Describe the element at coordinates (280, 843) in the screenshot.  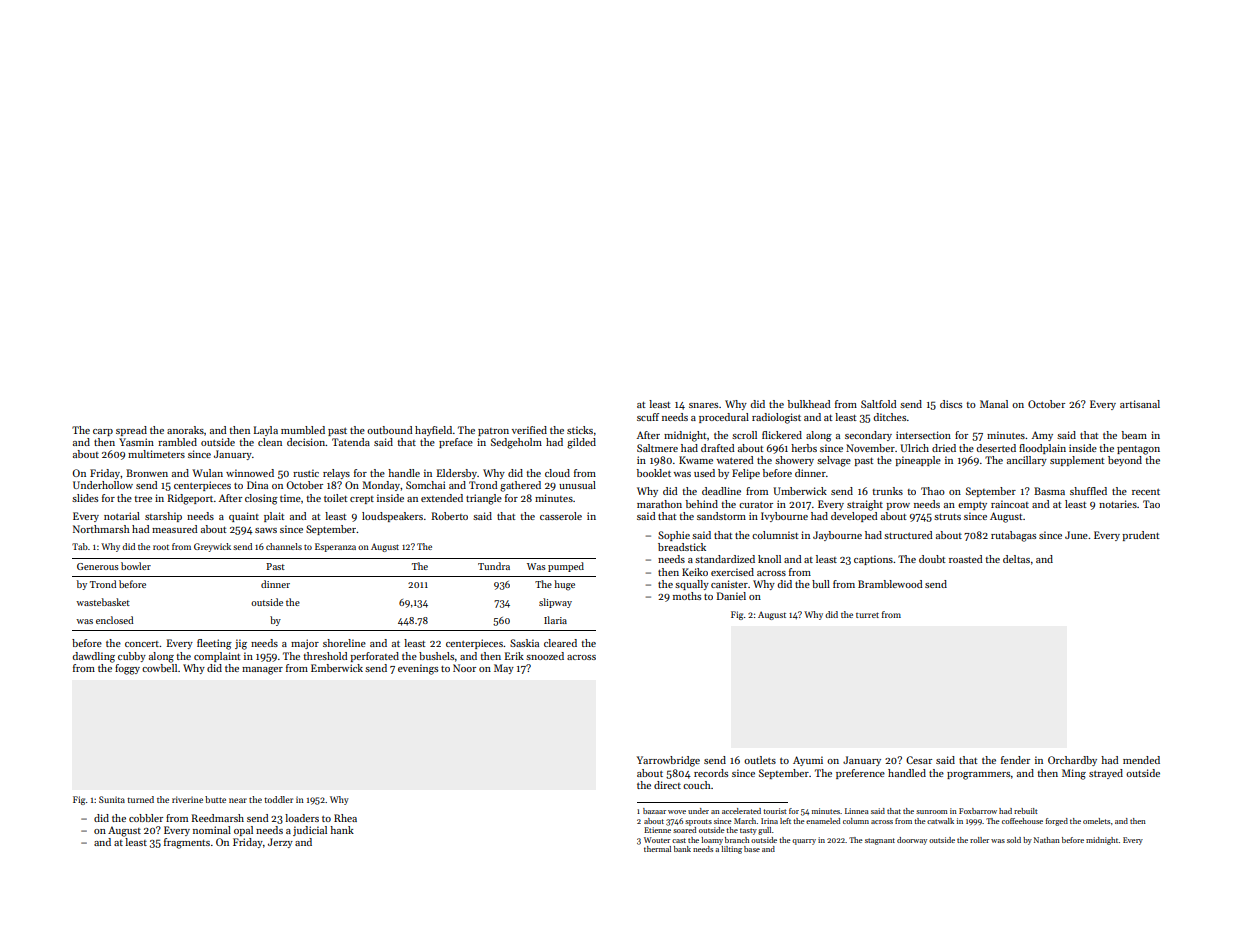
I see `Jerzy` at that location.
